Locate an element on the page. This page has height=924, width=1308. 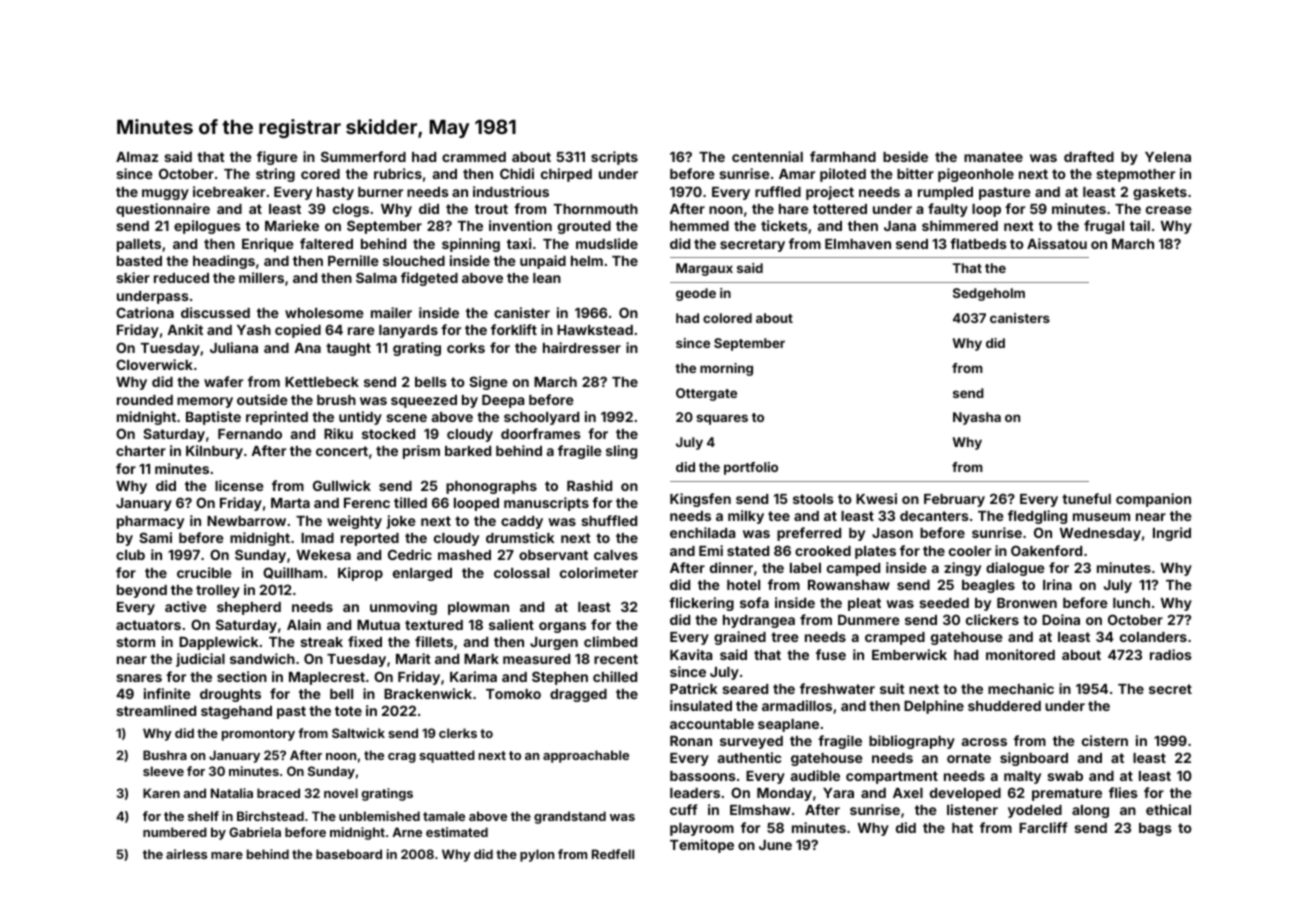
flatbeds is located at coordinates (978, 243).
